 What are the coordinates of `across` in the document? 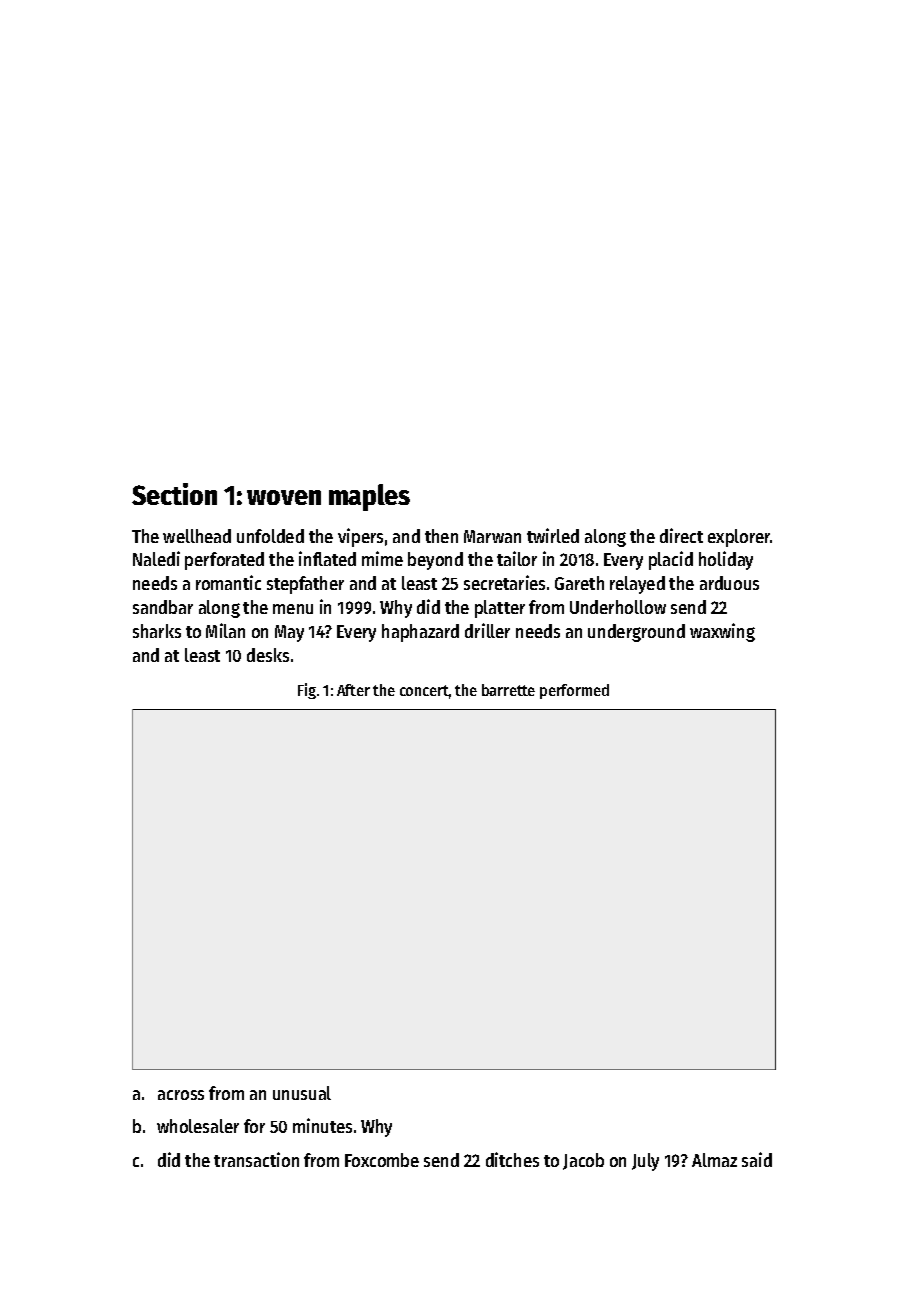 It's located at (181, 1095).
